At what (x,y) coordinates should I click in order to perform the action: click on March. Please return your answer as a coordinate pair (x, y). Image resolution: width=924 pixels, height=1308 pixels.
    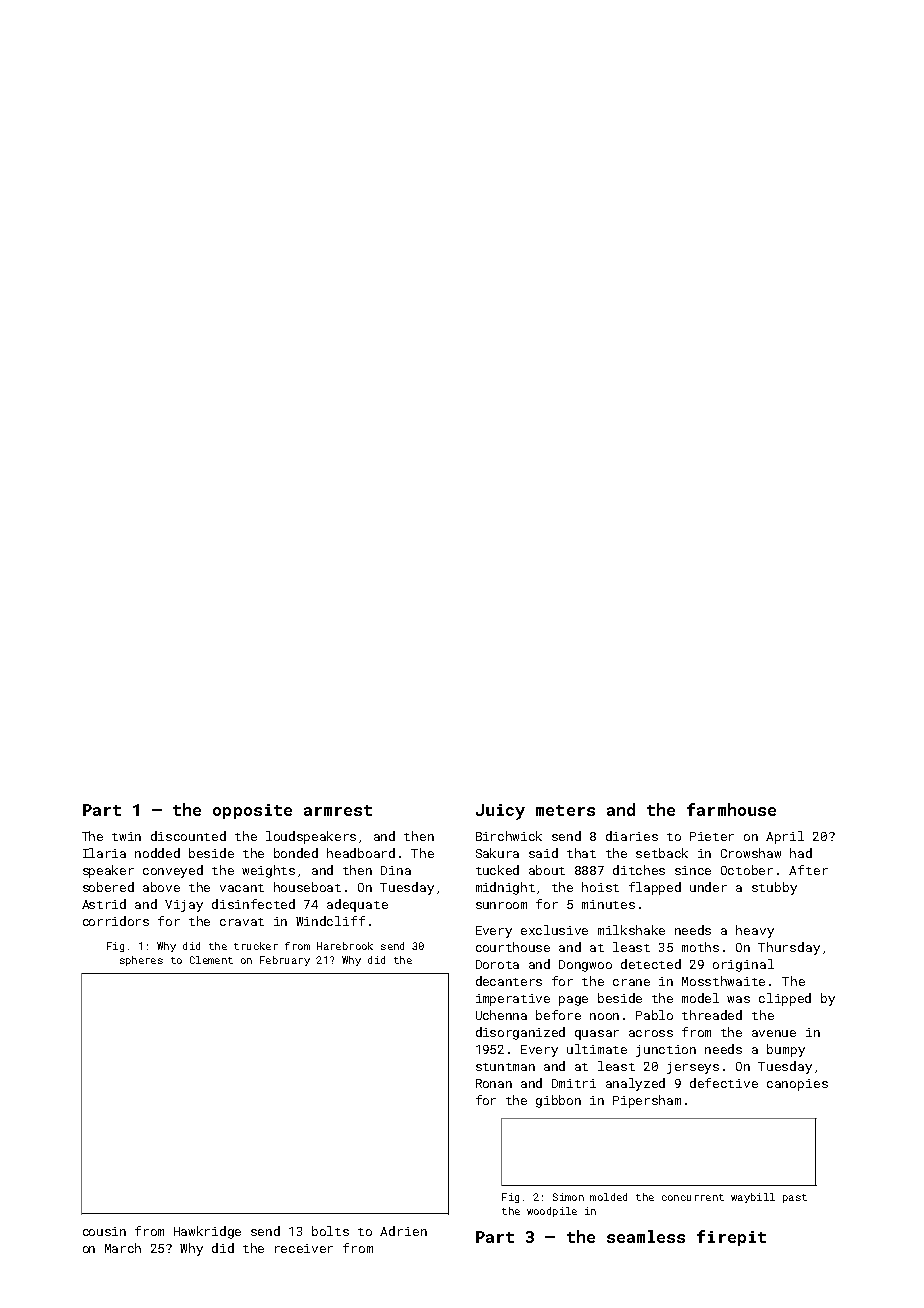
    Looking at the image, I should click on (123, 1248).
